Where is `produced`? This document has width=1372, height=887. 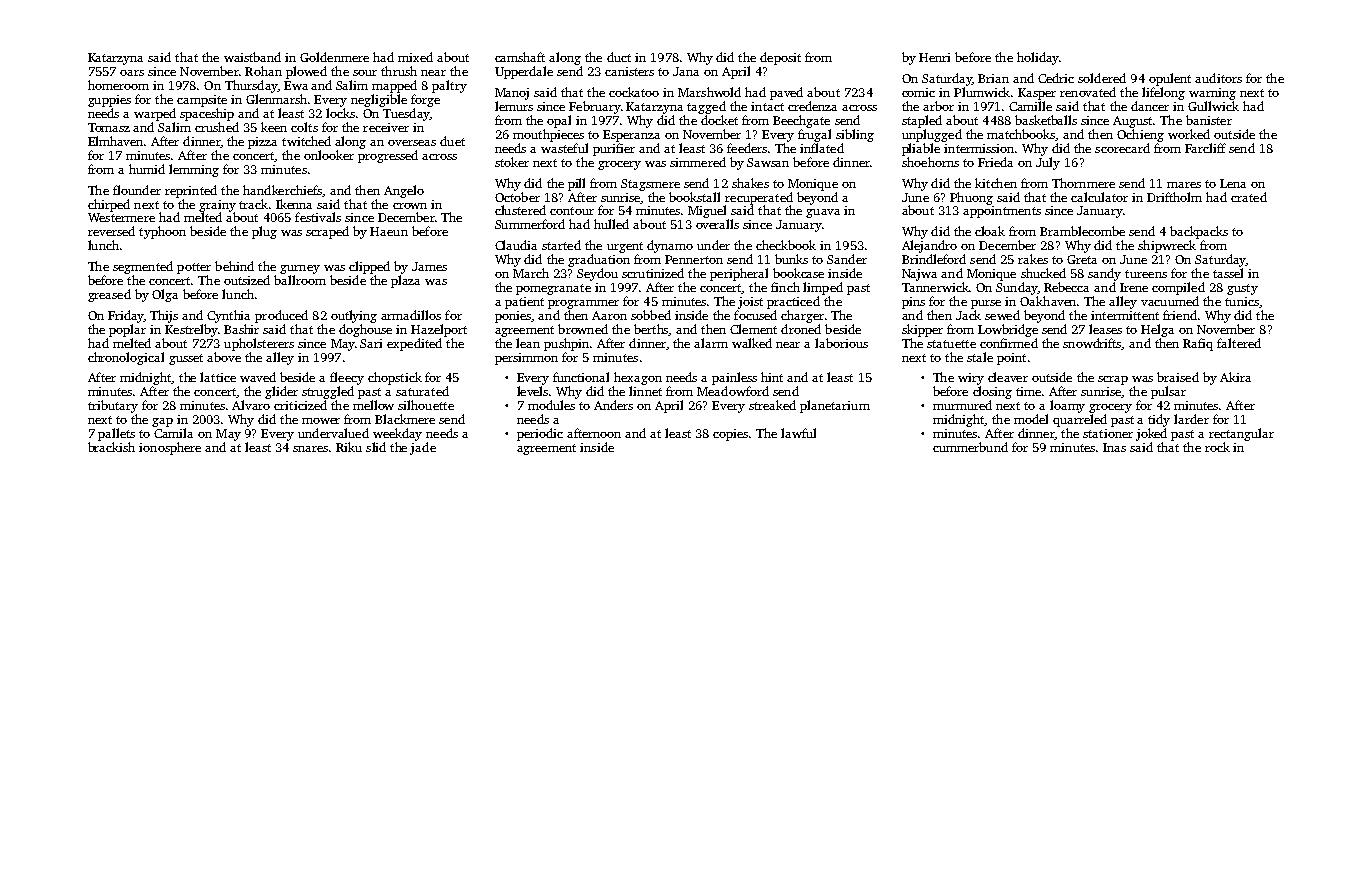 produced is located at coordinates (281, 316).
